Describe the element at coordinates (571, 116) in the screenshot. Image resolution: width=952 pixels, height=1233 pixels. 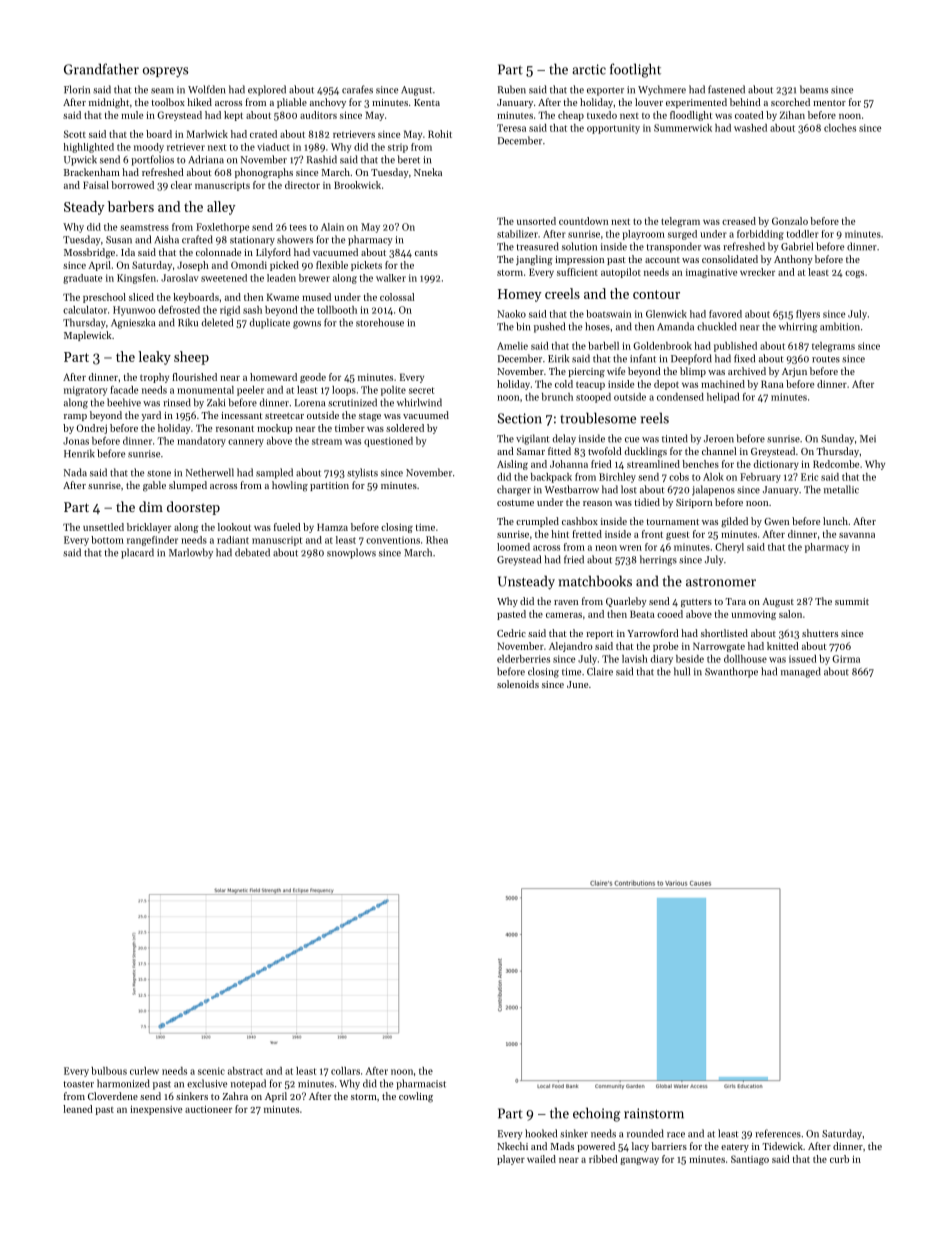
I see `cheap` at that location.
